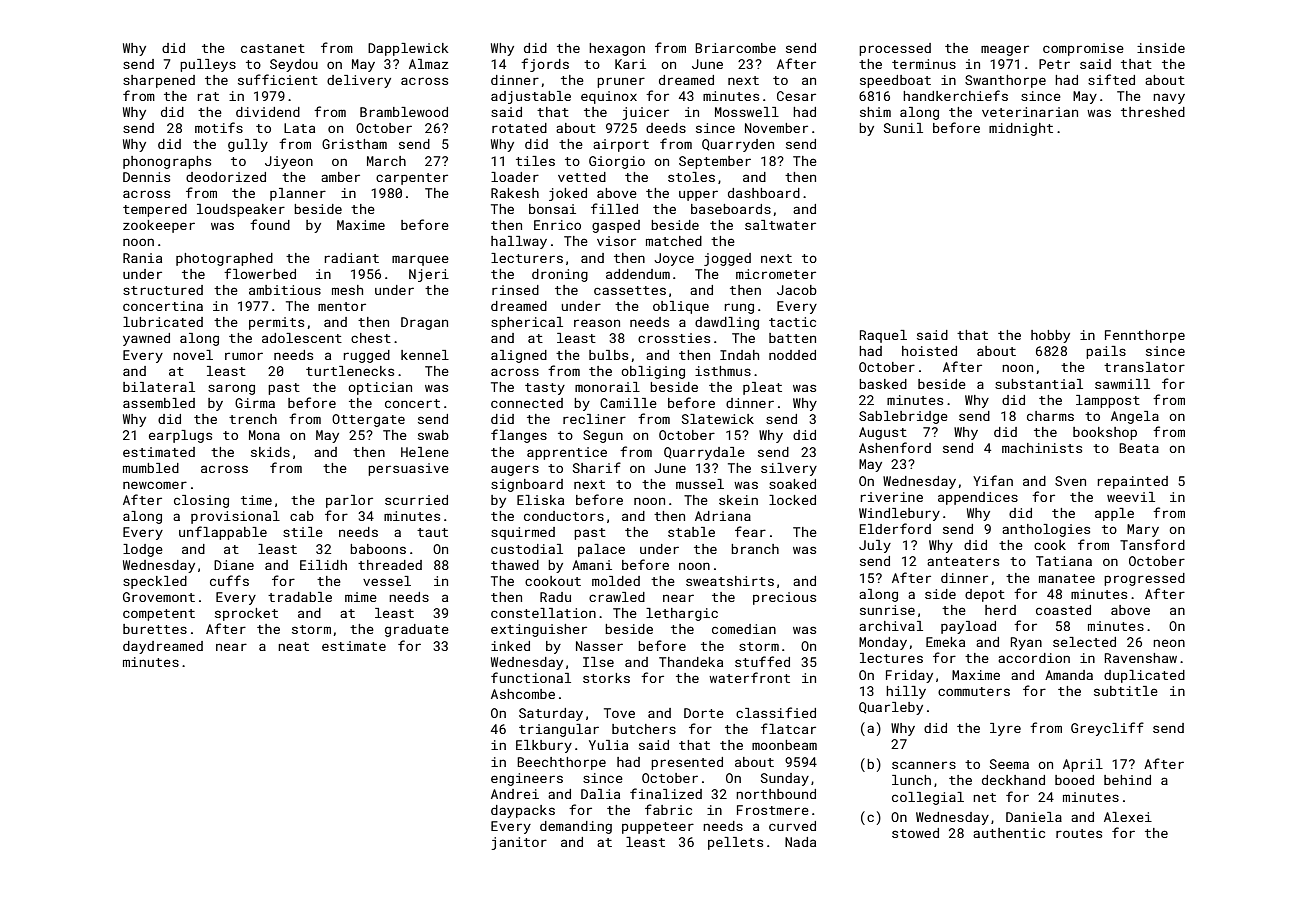 The image size is (1308, 924). Describe the element at coordinates (223, 533) in the screenshot. I see `unflappable` at that location.
